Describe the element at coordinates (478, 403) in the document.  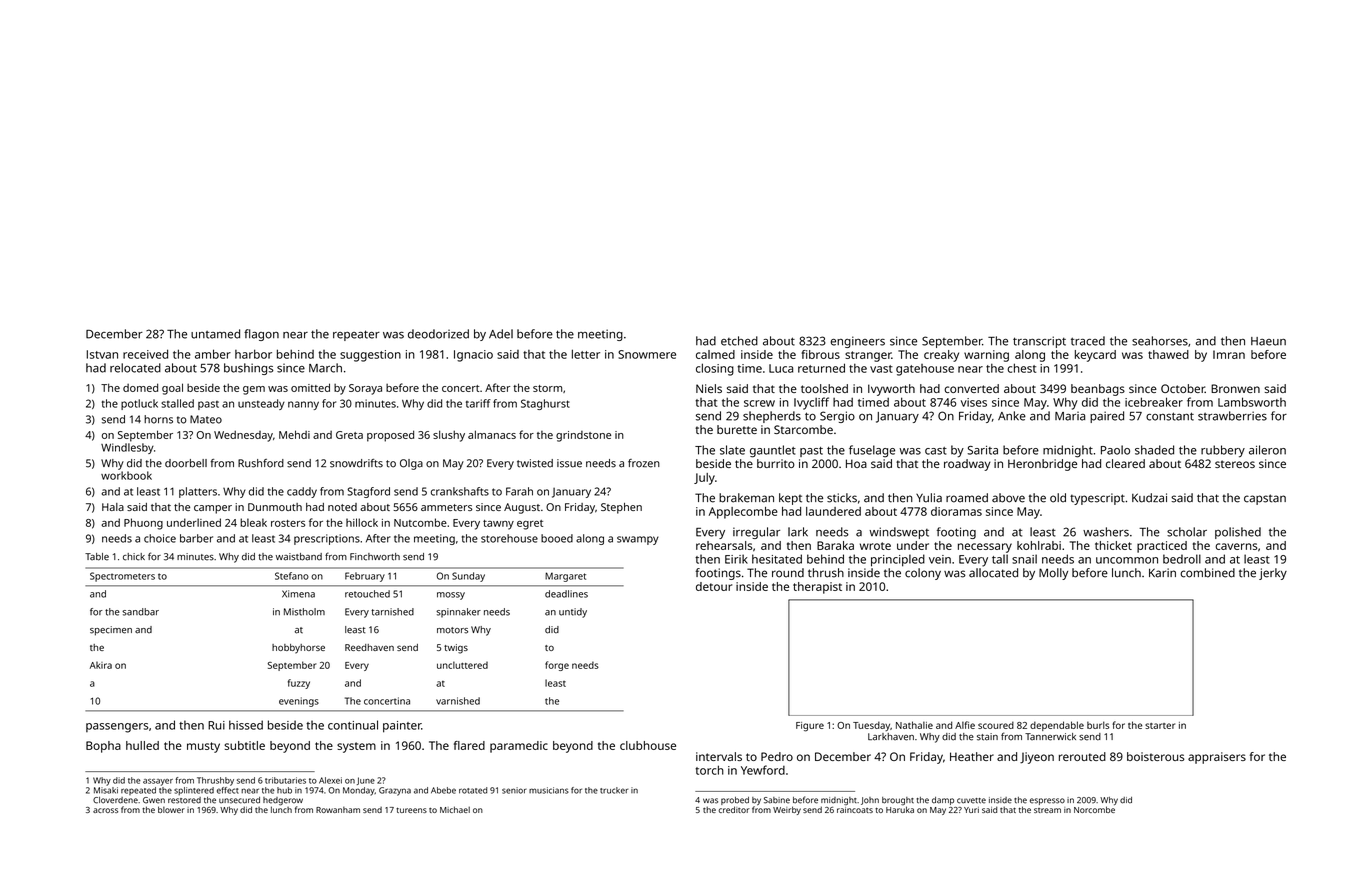
I see `tariff` at that location.
